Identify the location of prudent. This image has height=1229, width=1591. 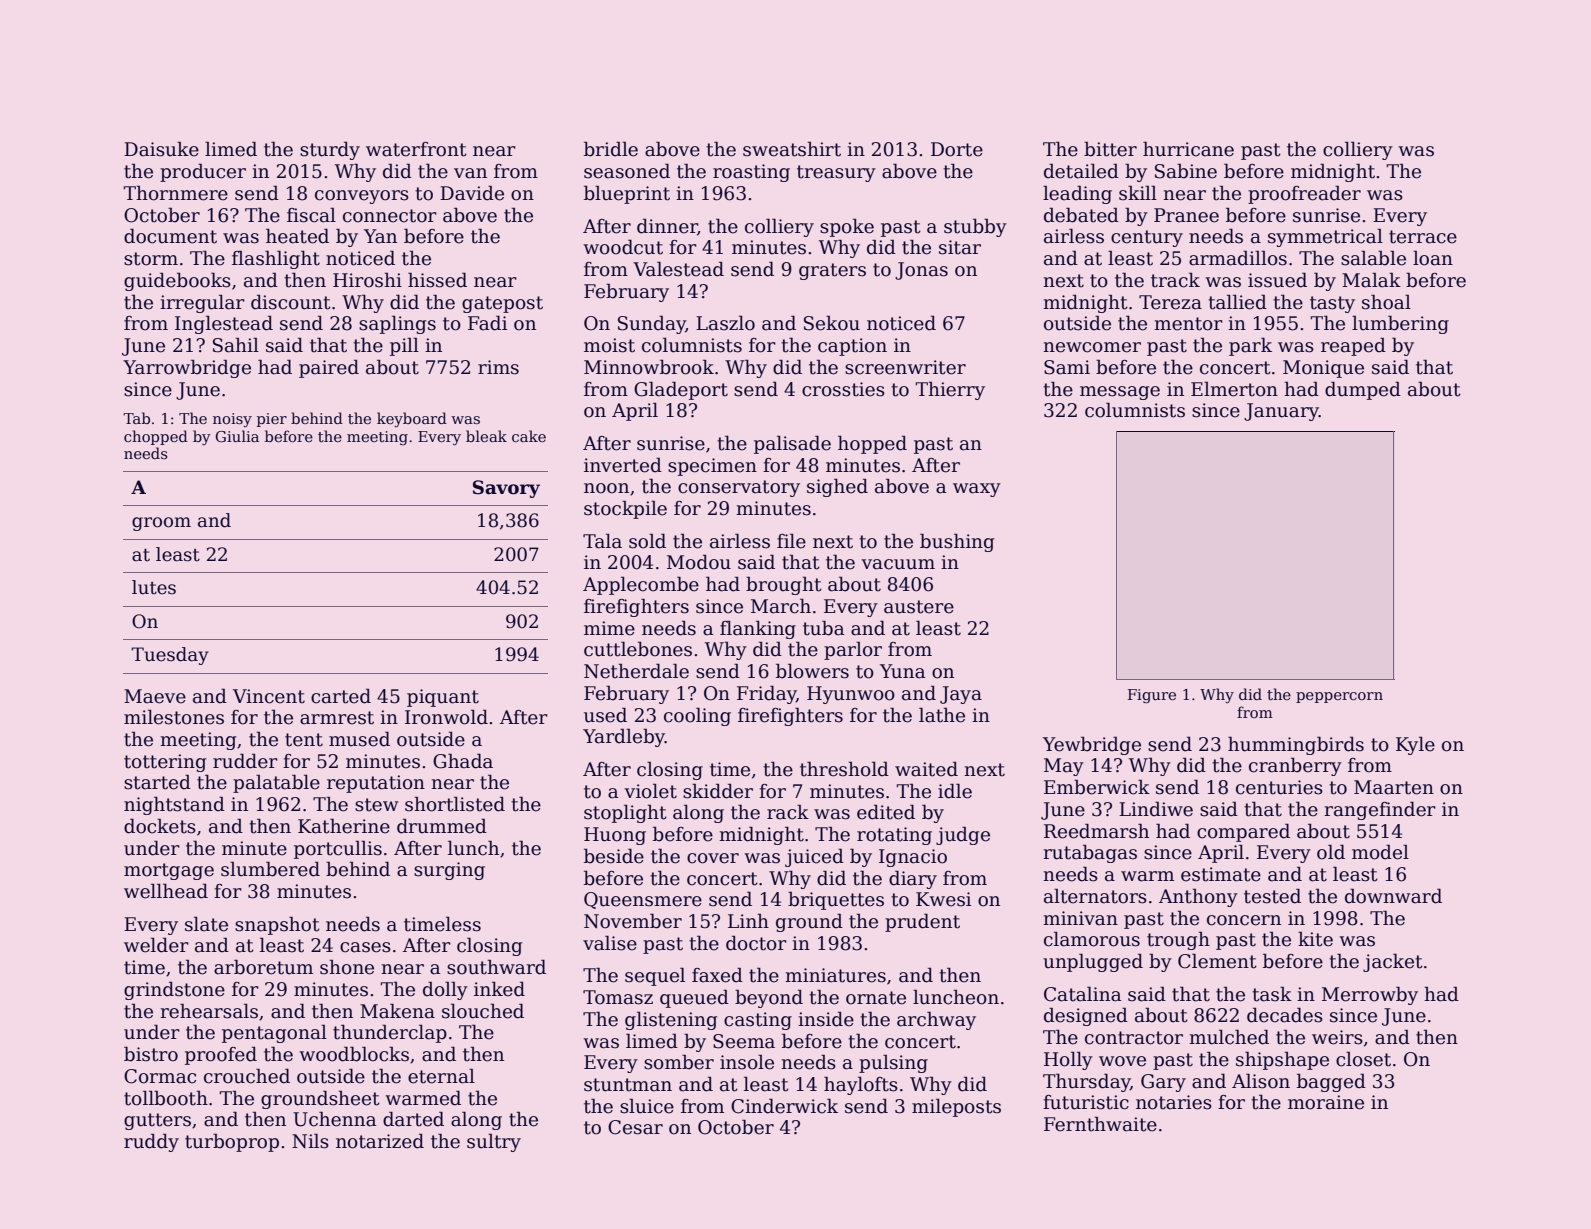
(922, 922).
